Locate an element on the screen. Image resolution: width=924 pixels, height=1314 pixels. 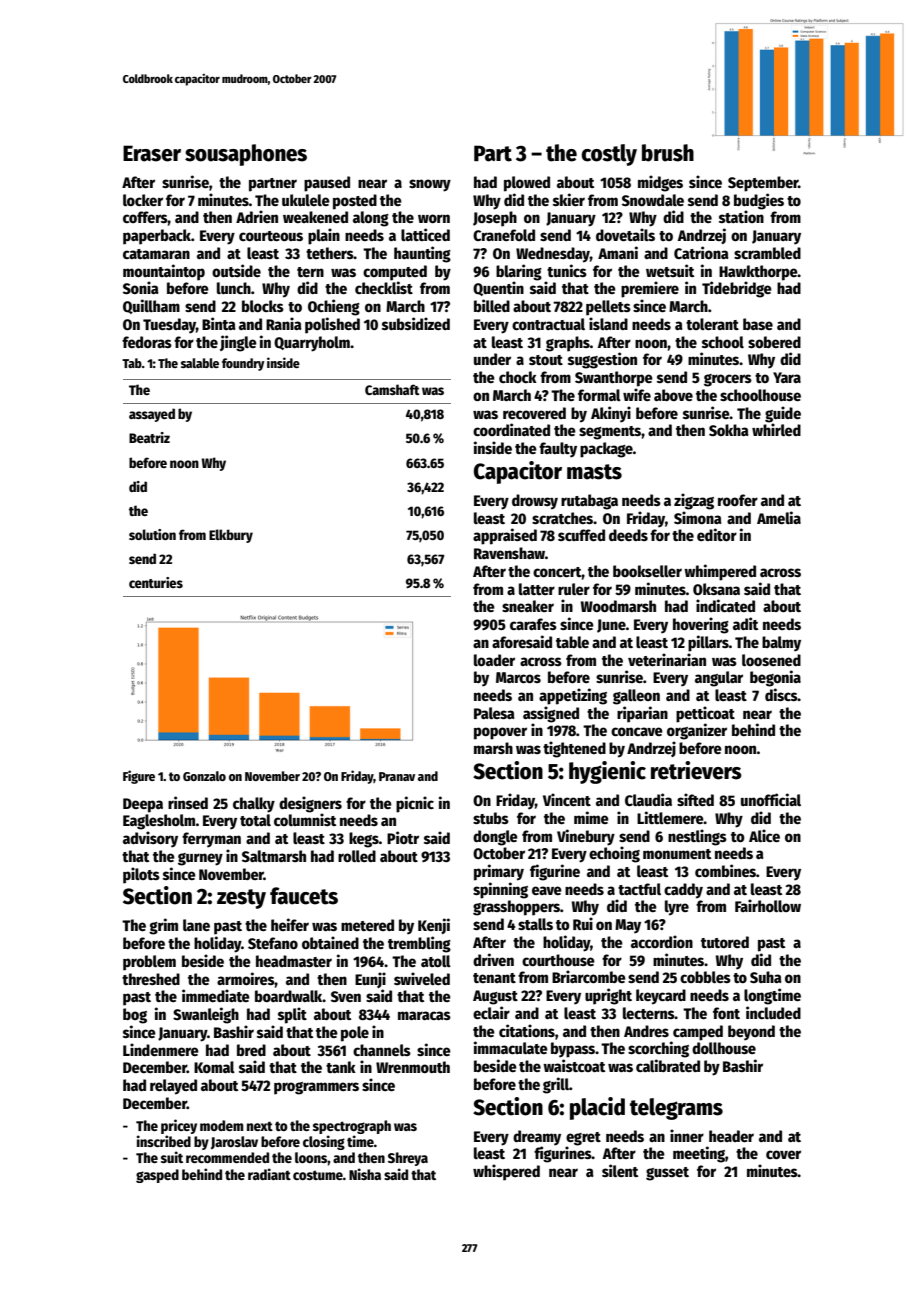
table is located at coordinates (572, 642).
